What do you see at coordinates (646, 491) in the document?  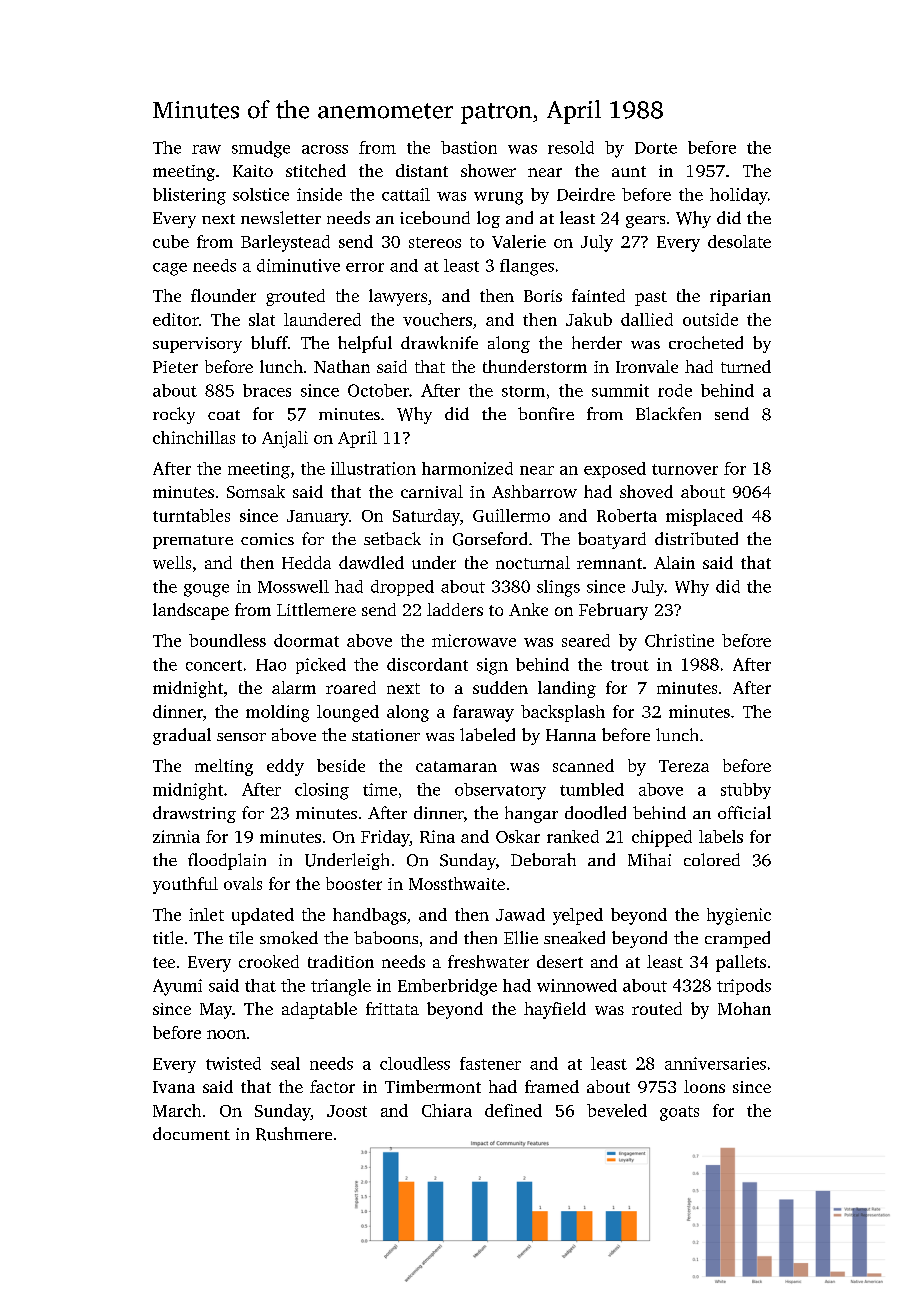 I see `shoved` at bounding box center [646, 491].
